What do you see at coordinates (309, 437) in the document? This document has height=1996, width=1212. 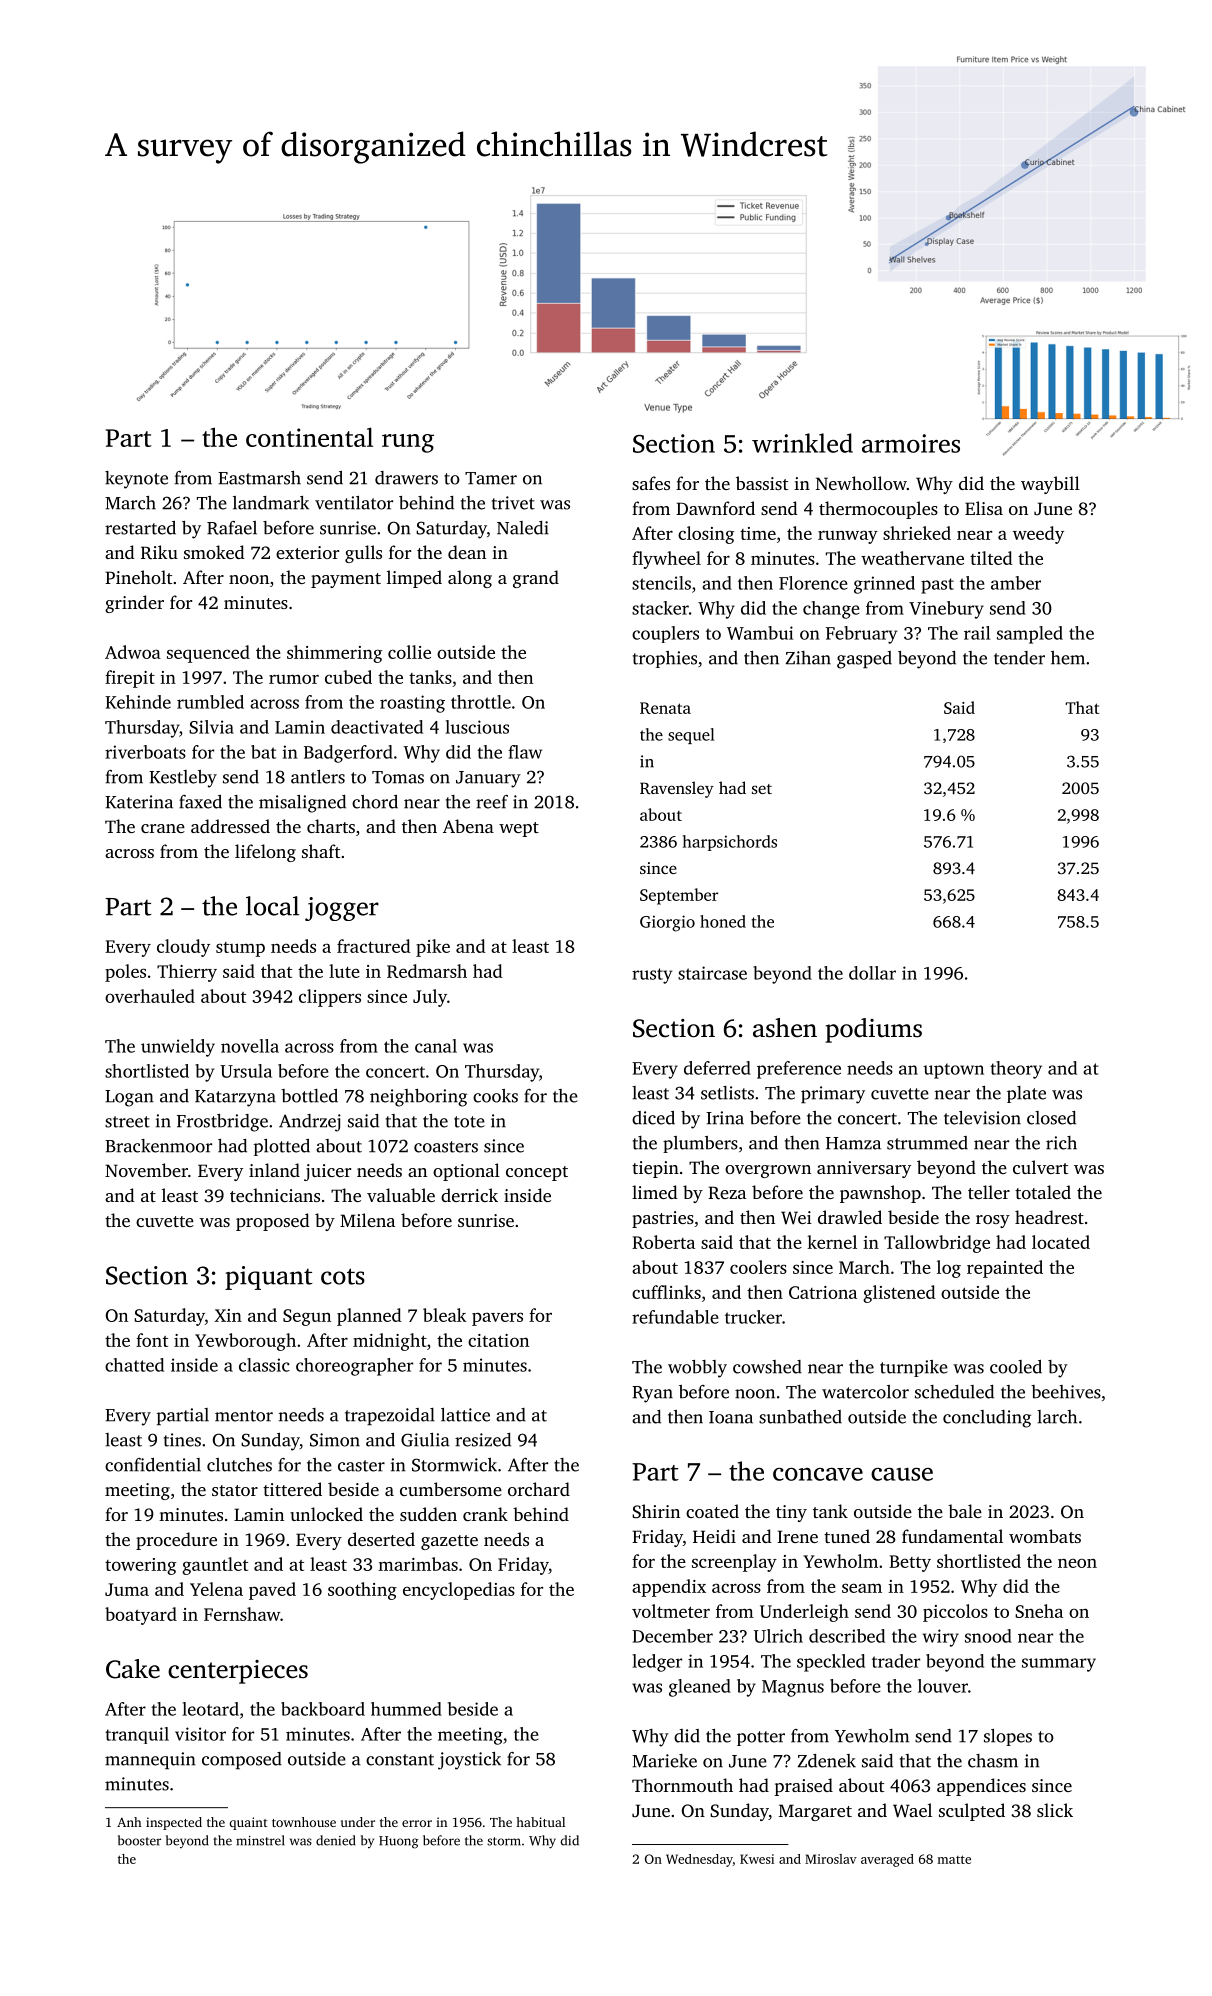 I see `continental` at bounding box center [309, 437].
